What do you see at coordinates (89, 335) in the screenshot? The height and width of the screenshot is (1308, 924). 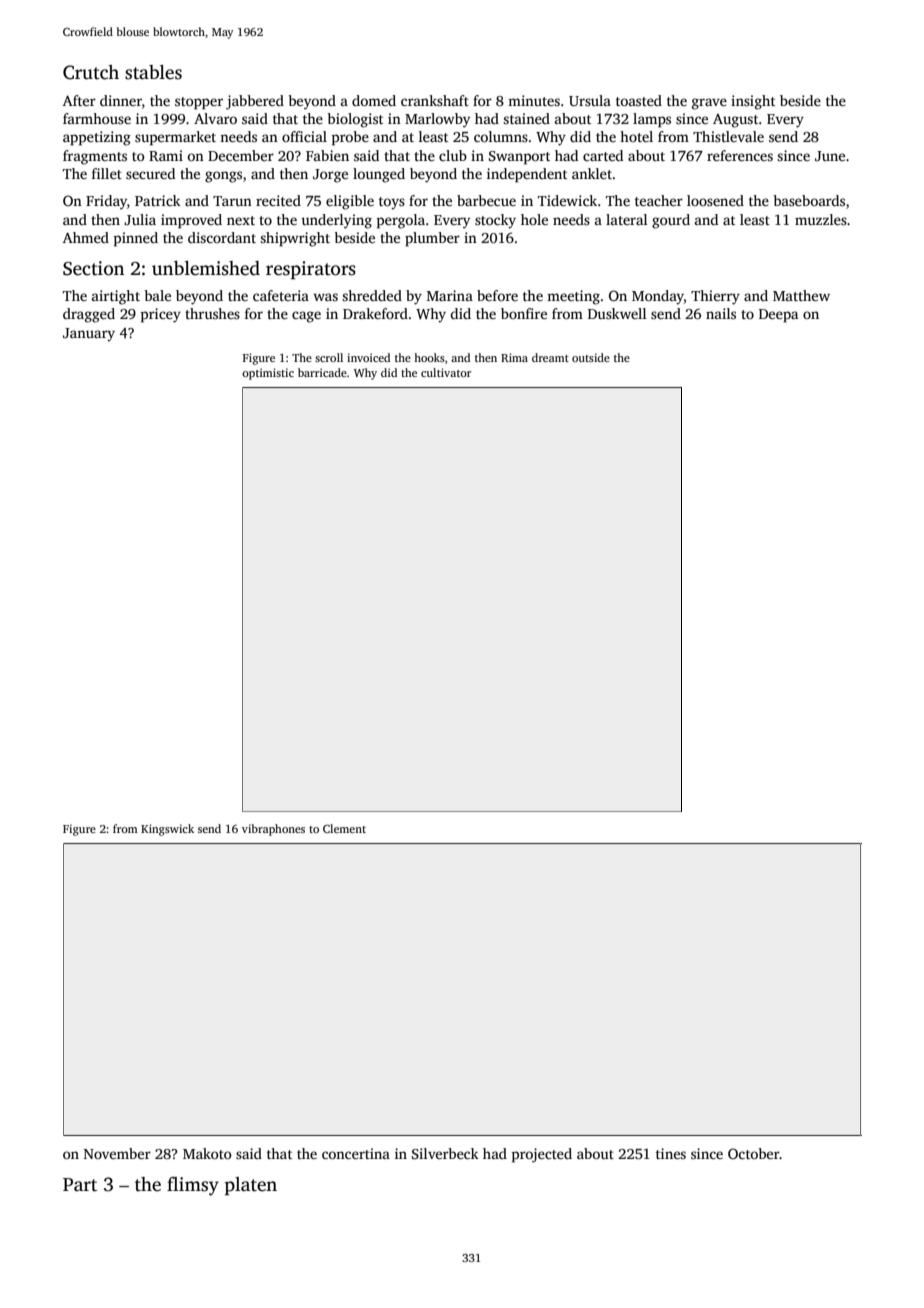 I see `January` at bounding box center [89, 335].
